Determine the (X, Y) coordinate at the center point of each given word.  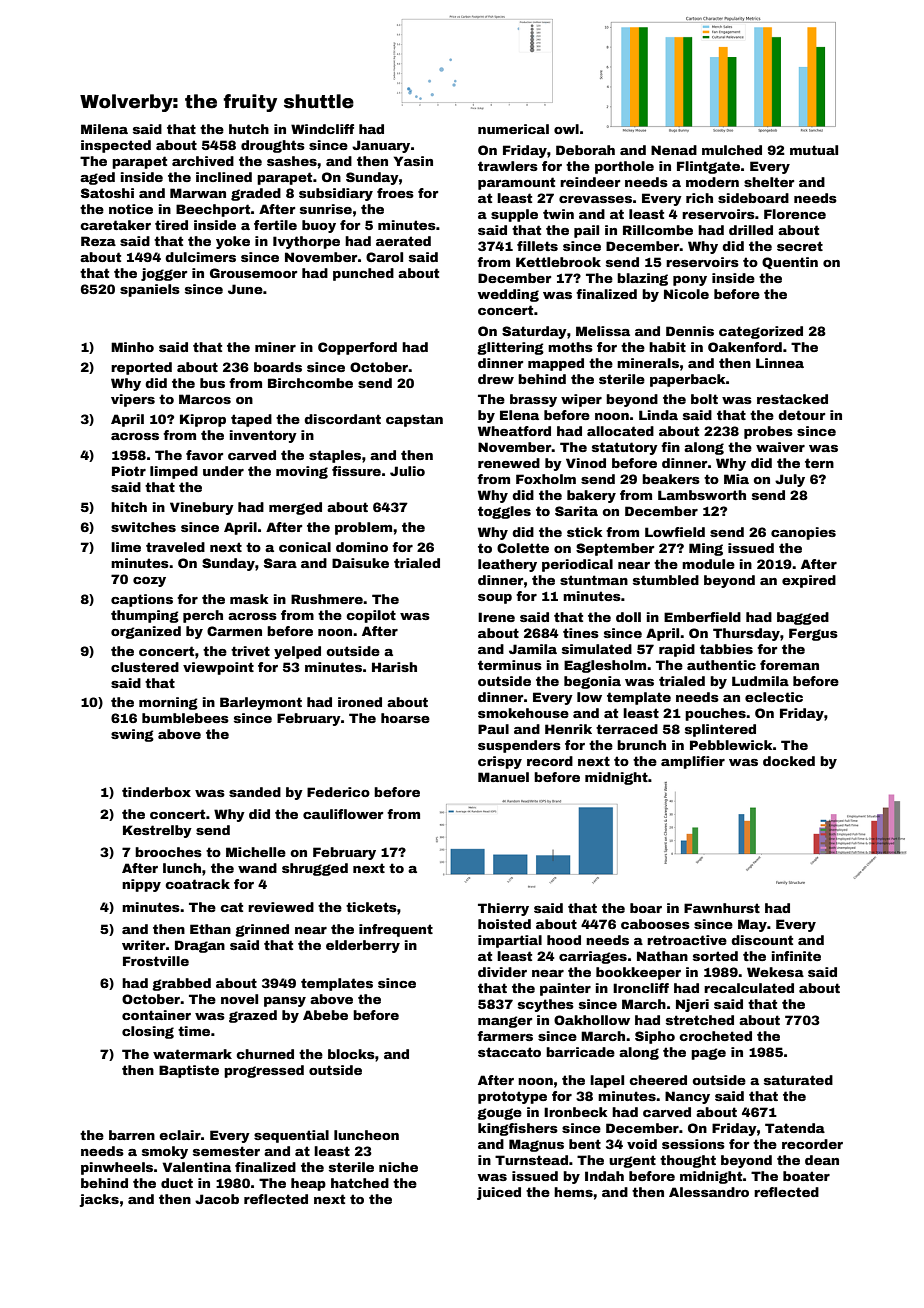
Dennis (690, 331)
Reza (98, 241)
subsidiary (336, 194)
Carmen (234, 631)
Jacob (217, 1199)
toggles (504, 512)
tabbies (726, 649)
